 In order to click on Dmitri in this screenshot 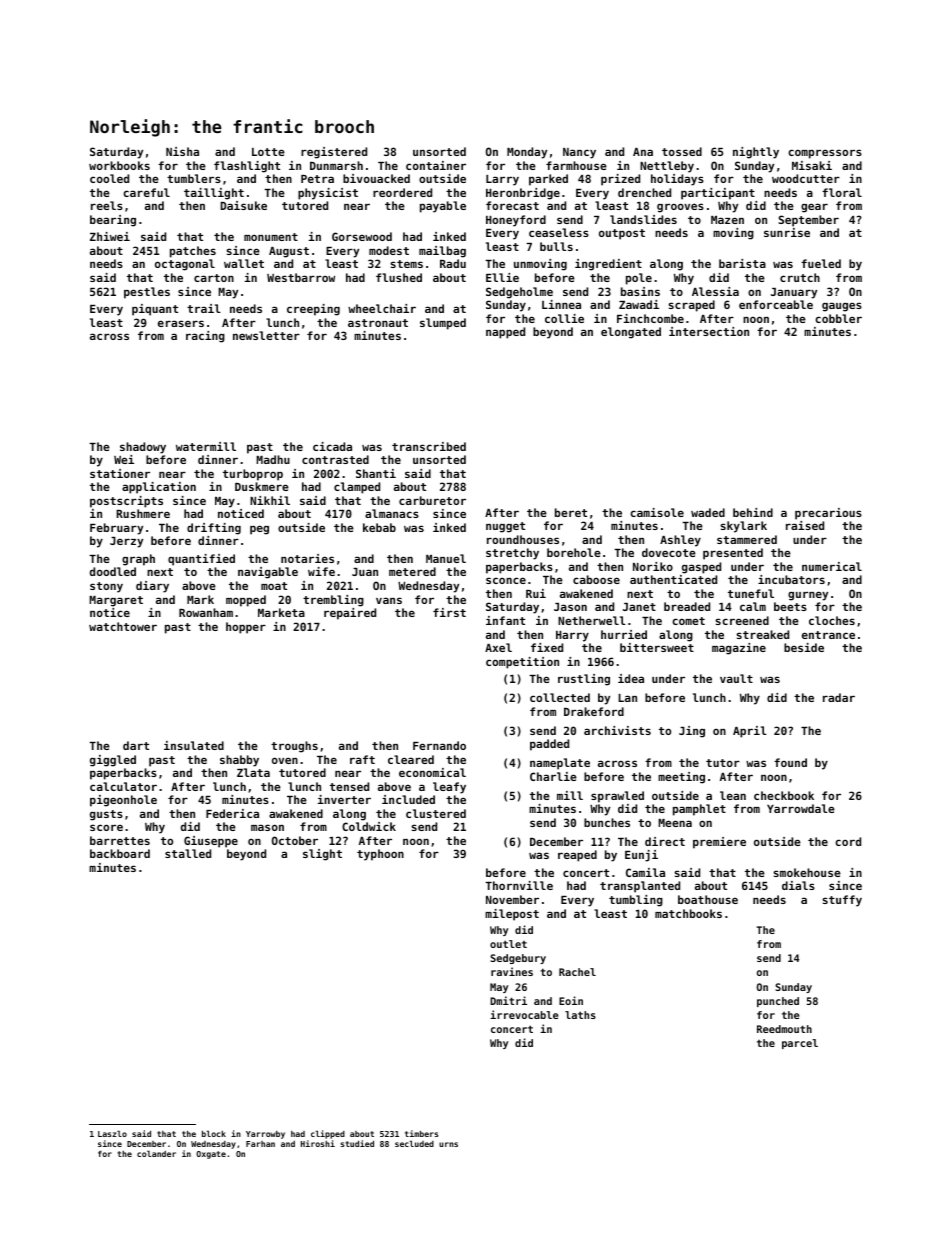, I will do `click(508, 1000)`.
